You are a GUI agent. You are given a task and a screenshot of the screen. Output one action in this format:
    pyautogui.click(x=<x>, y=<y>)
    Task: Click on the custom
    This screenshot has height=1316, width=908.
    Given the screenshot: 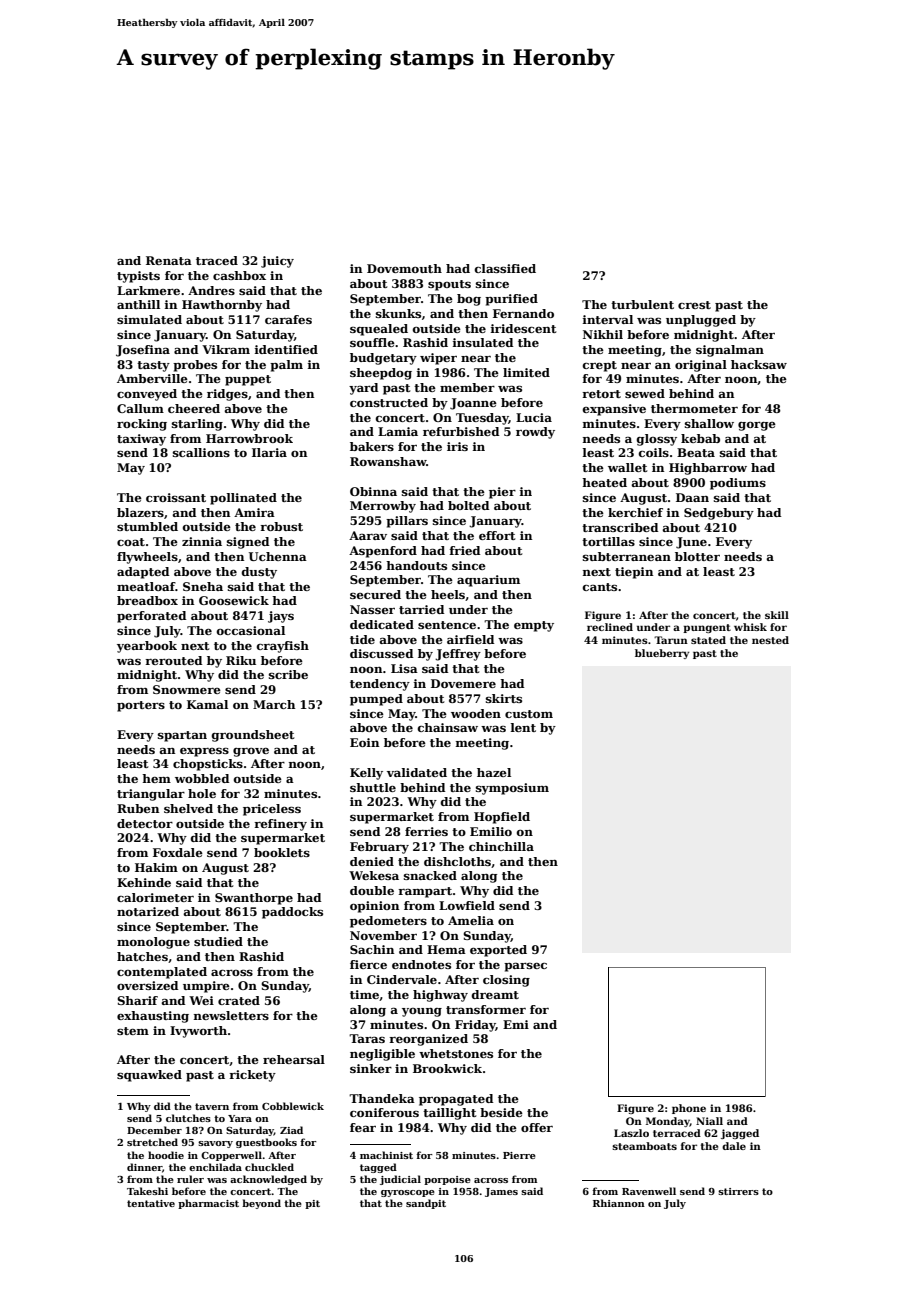 What is the action you would take?
    pyautogui.click(x=529, y=714)
